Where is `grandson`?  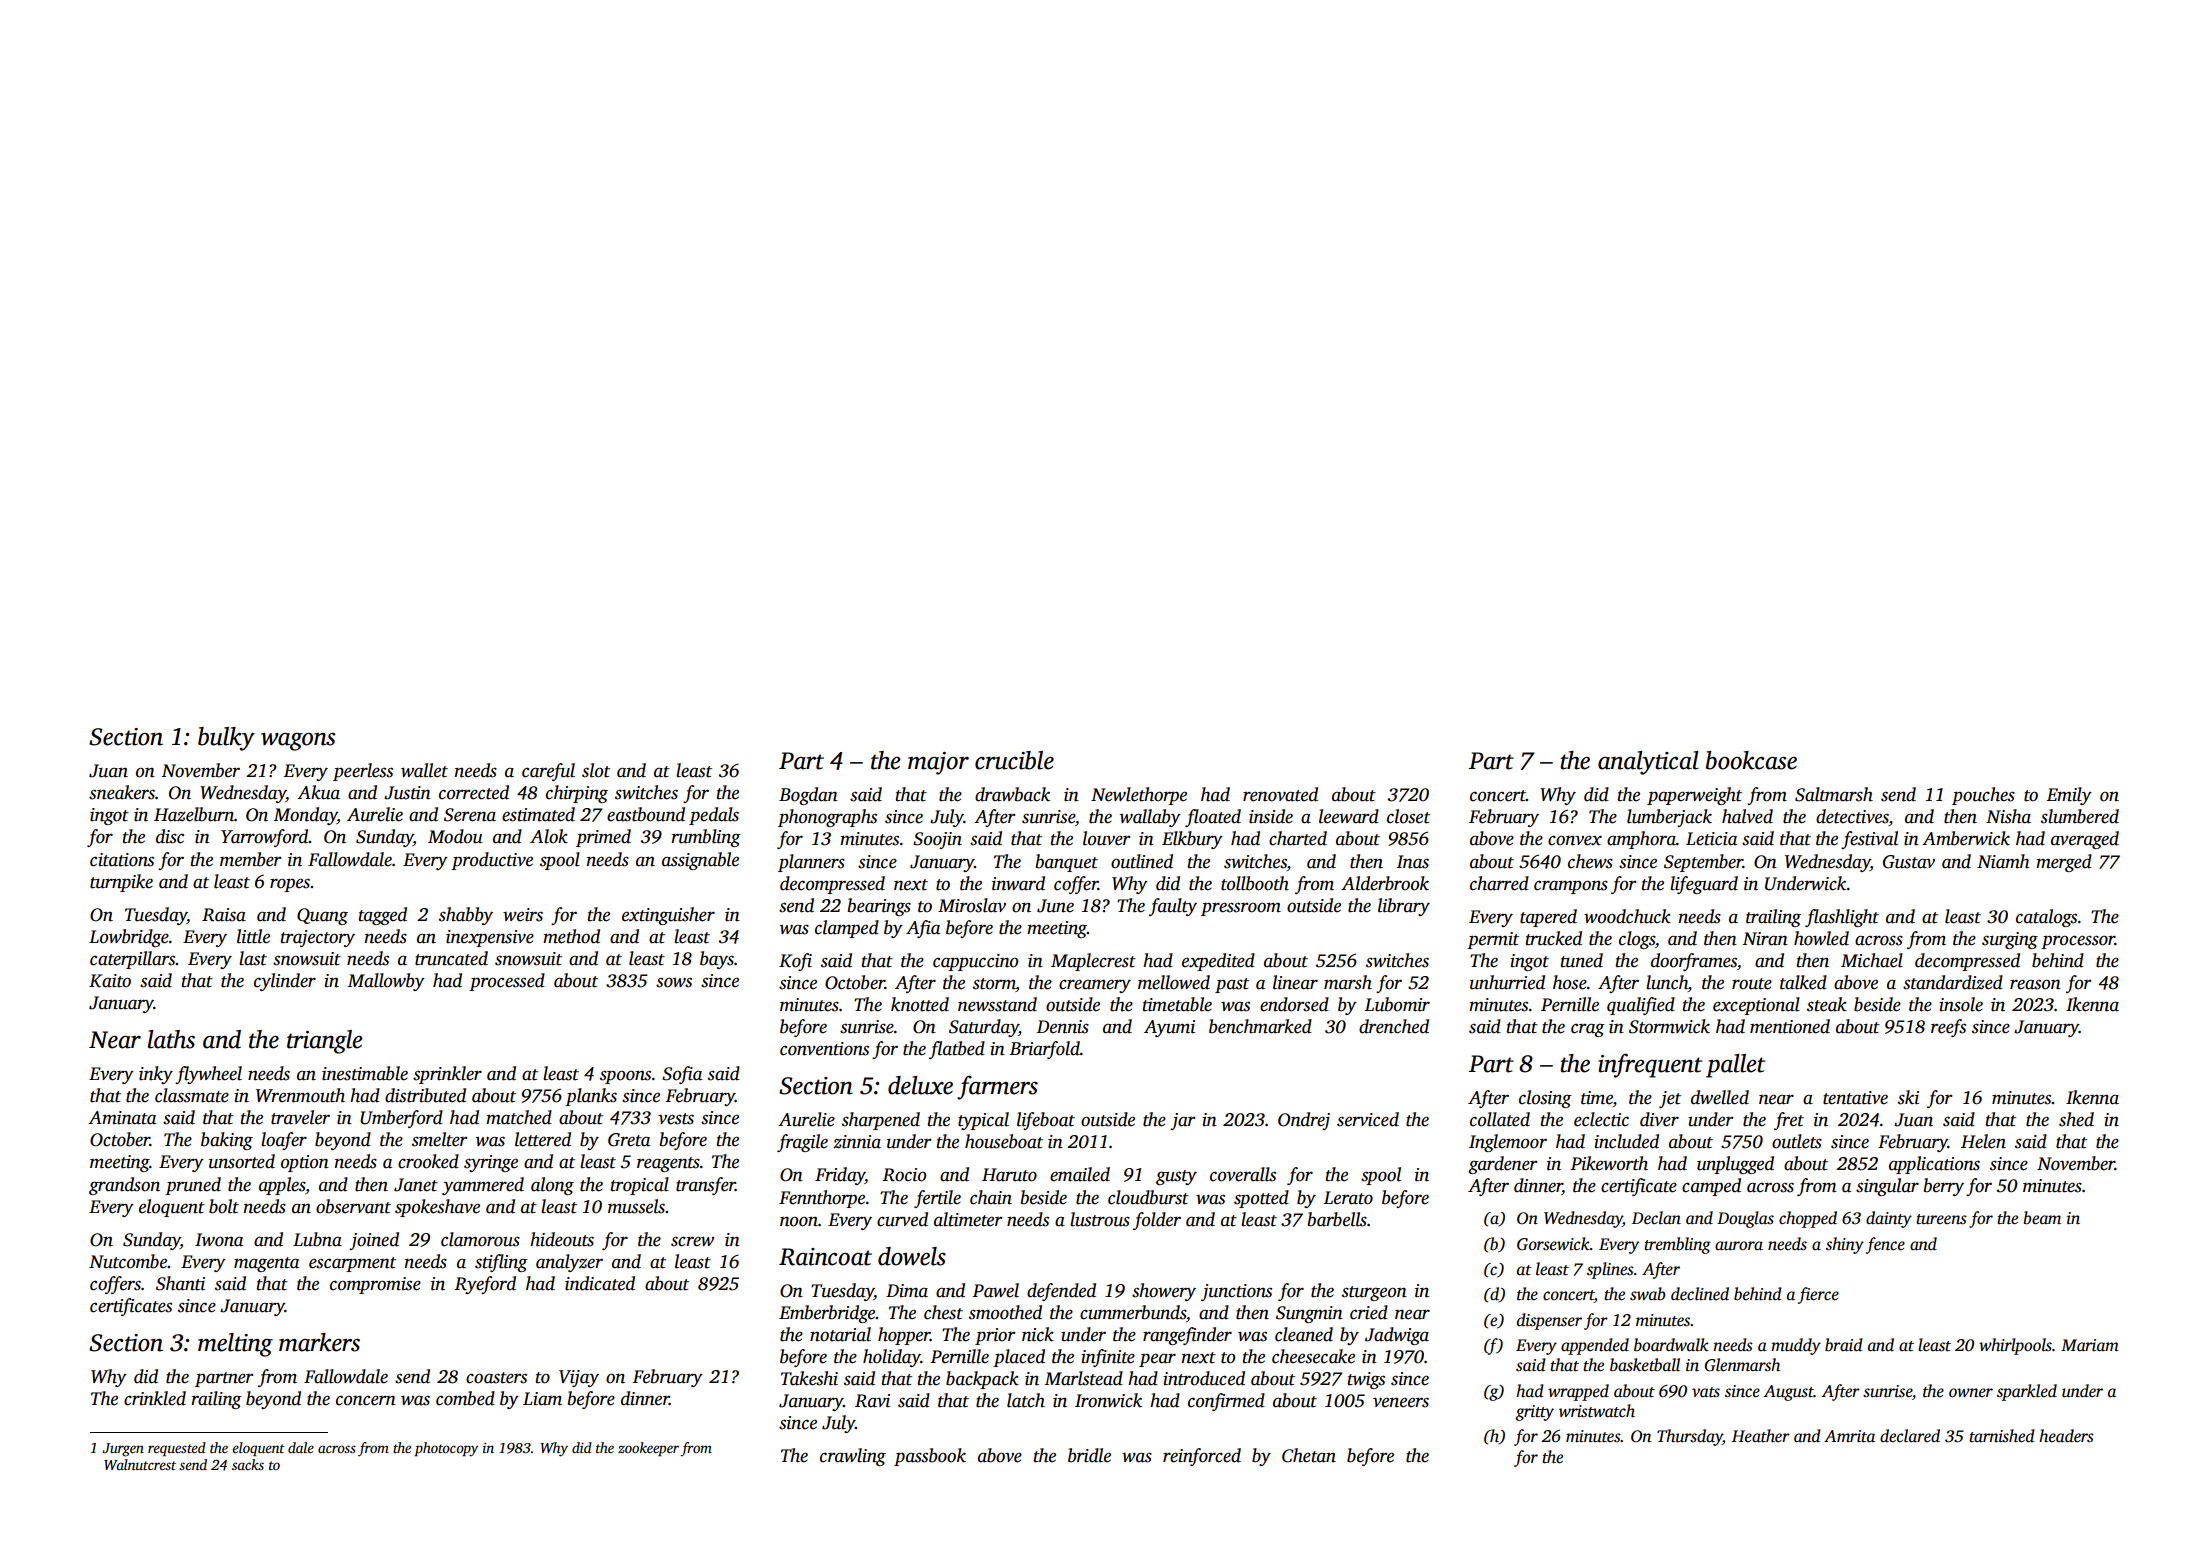 grandson is located at coordinates (124, 1186).
